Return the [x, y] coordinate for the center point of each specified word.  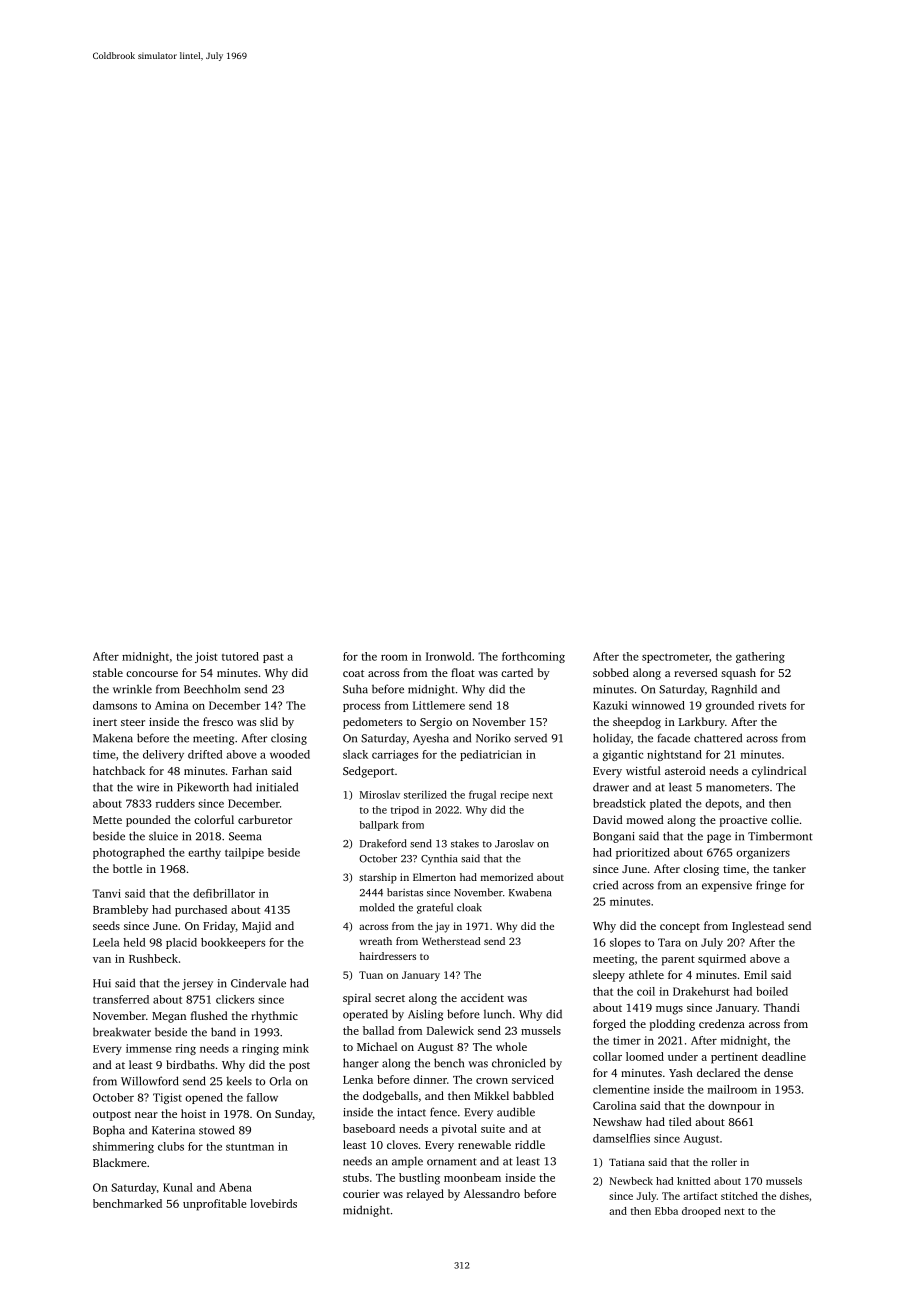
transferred [121, 999]
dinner [430, 1079]
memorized [507, 877]
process [361, 707]
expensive [727, 886]
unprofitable [214, 1205]
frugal [482, 795]
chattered [718, 738]
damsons [115, 705]
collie [785, 819]
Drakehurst [701, 991]
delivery [163, 755]
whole [511, 1046]
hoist [193, 1113]
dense [778, 1072]
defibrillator [224, 893]
